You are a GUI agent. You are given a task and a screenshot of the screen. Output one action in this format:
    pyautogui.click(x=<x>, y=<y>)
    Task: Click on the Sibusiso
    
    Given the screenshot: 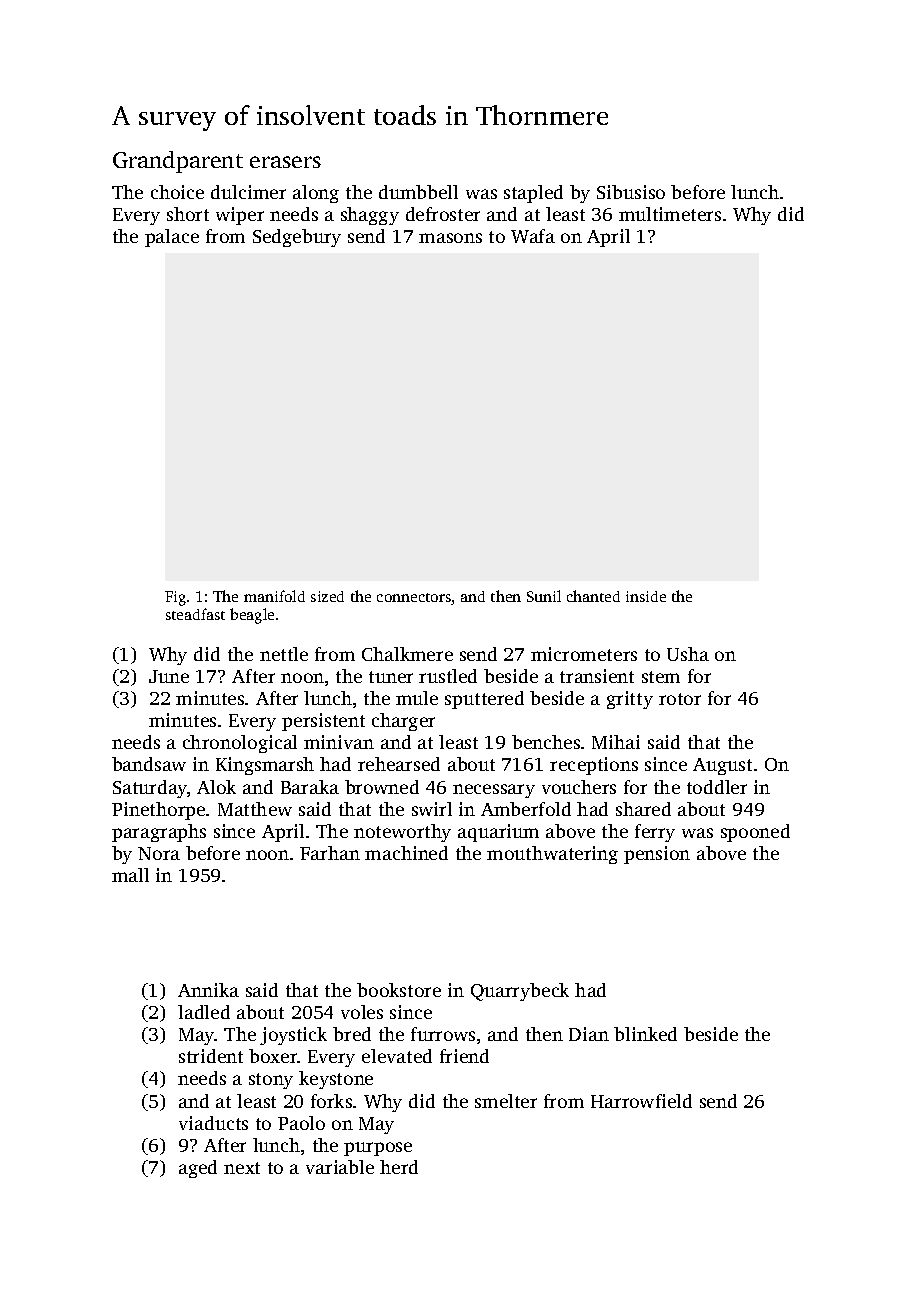 What is the action you would take?
    pyautogui.click(x=631, y=192)
